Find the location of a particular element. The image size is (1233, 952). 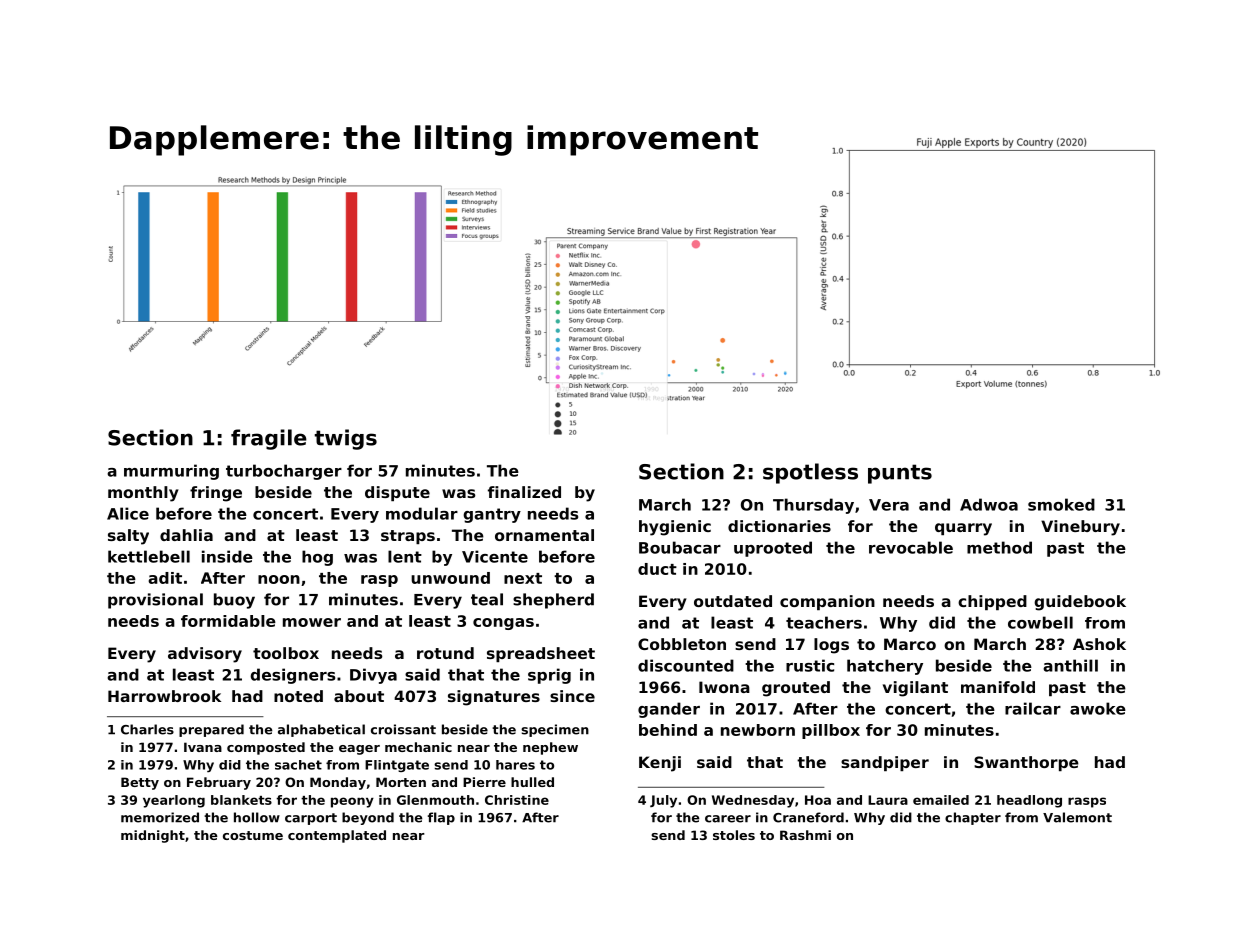

twigs is located at coordinates (346, 439).
